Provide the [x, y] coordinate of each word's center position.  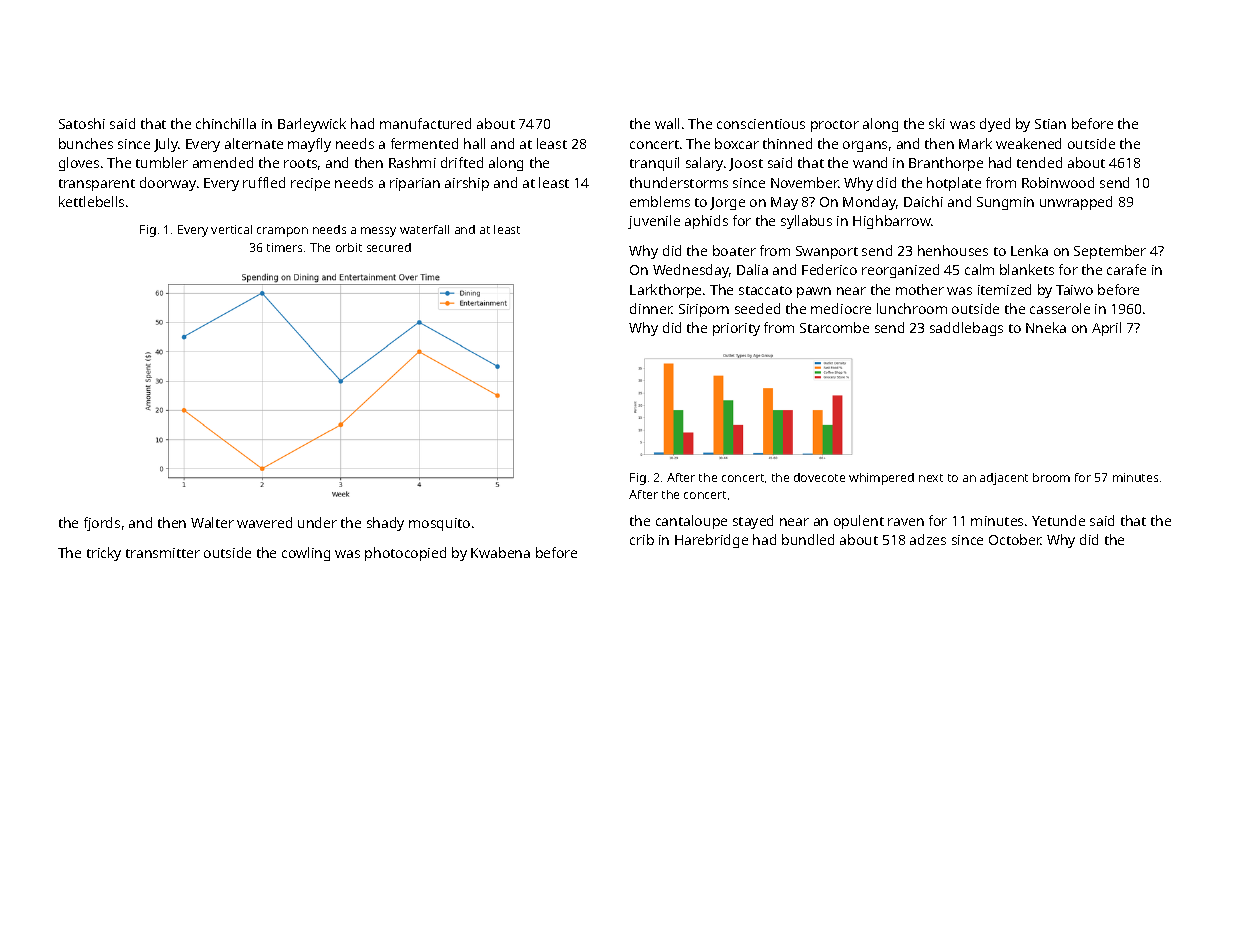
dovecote [819, 477]
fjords [102, 524]
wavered [264, 522]
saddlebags [966, 329]
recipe [310, 184]
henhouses [953, 250]
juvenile [654, 222]
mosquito [439, 524]
